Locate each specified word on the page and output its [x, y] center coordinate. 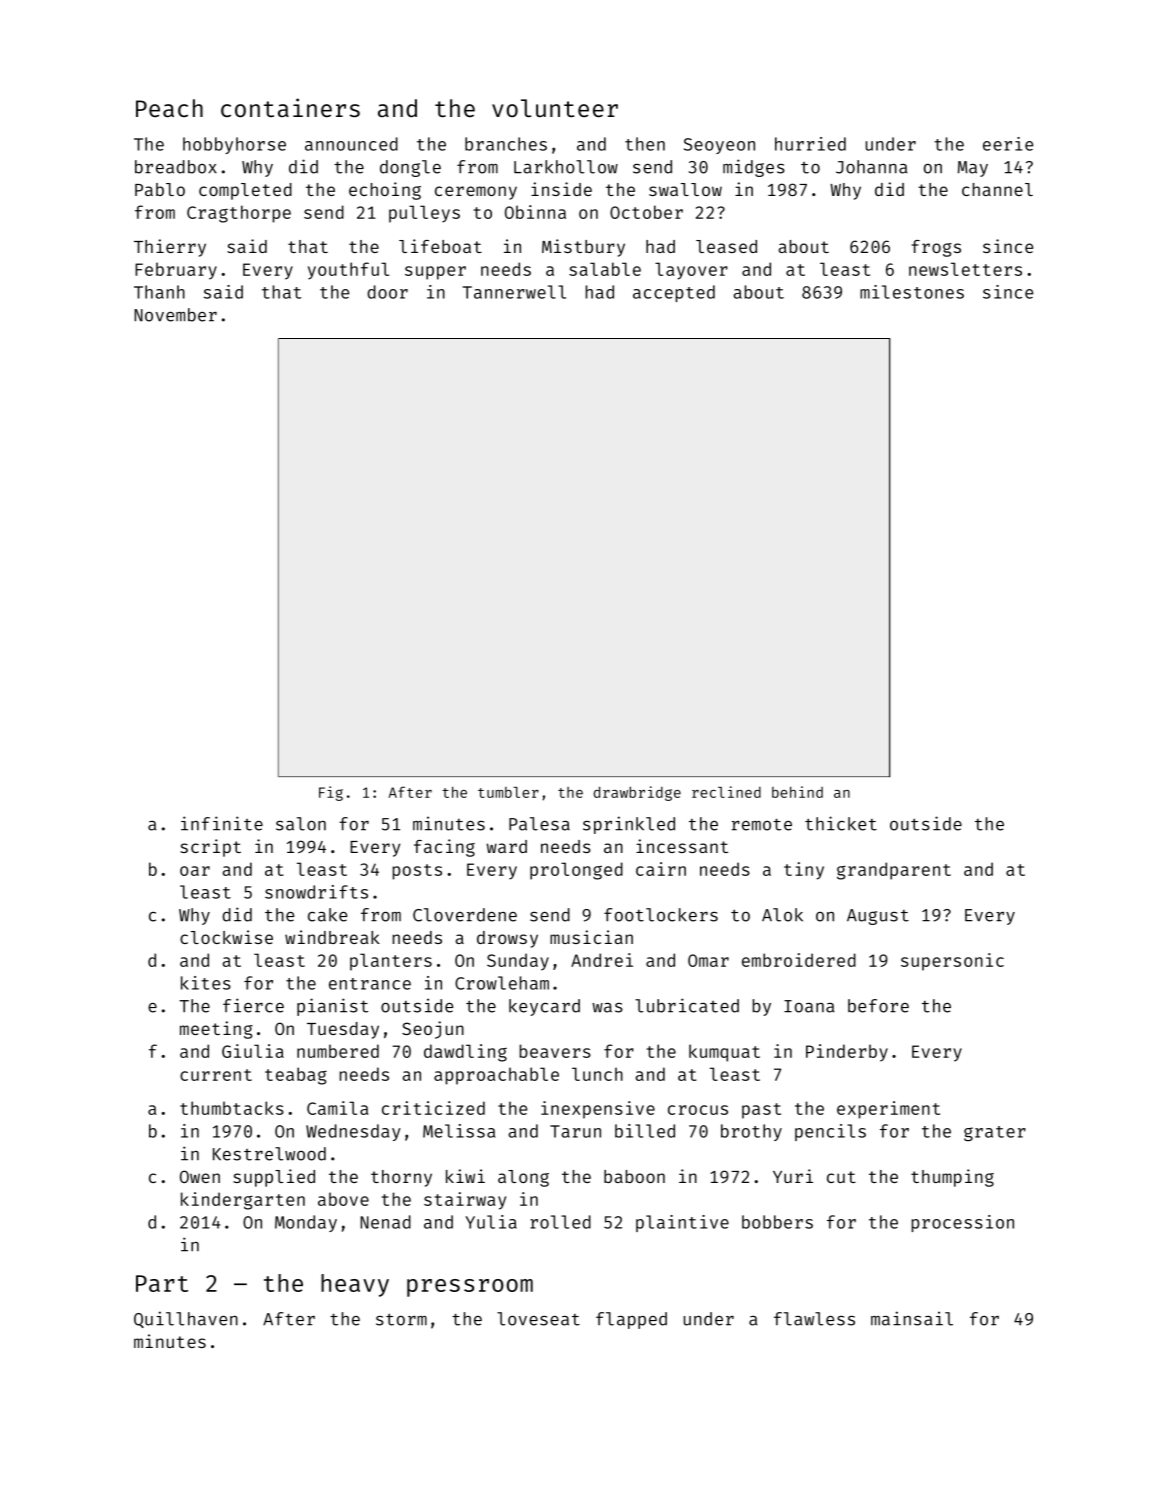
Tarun [575, 1131]
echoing [385, 191]
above [343, 1199]
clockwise [226, 937]
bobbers [777, 1222]
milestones [912, 292]
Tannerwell [514, 292]
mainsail [912, 1318]
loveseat [538, 1319]
